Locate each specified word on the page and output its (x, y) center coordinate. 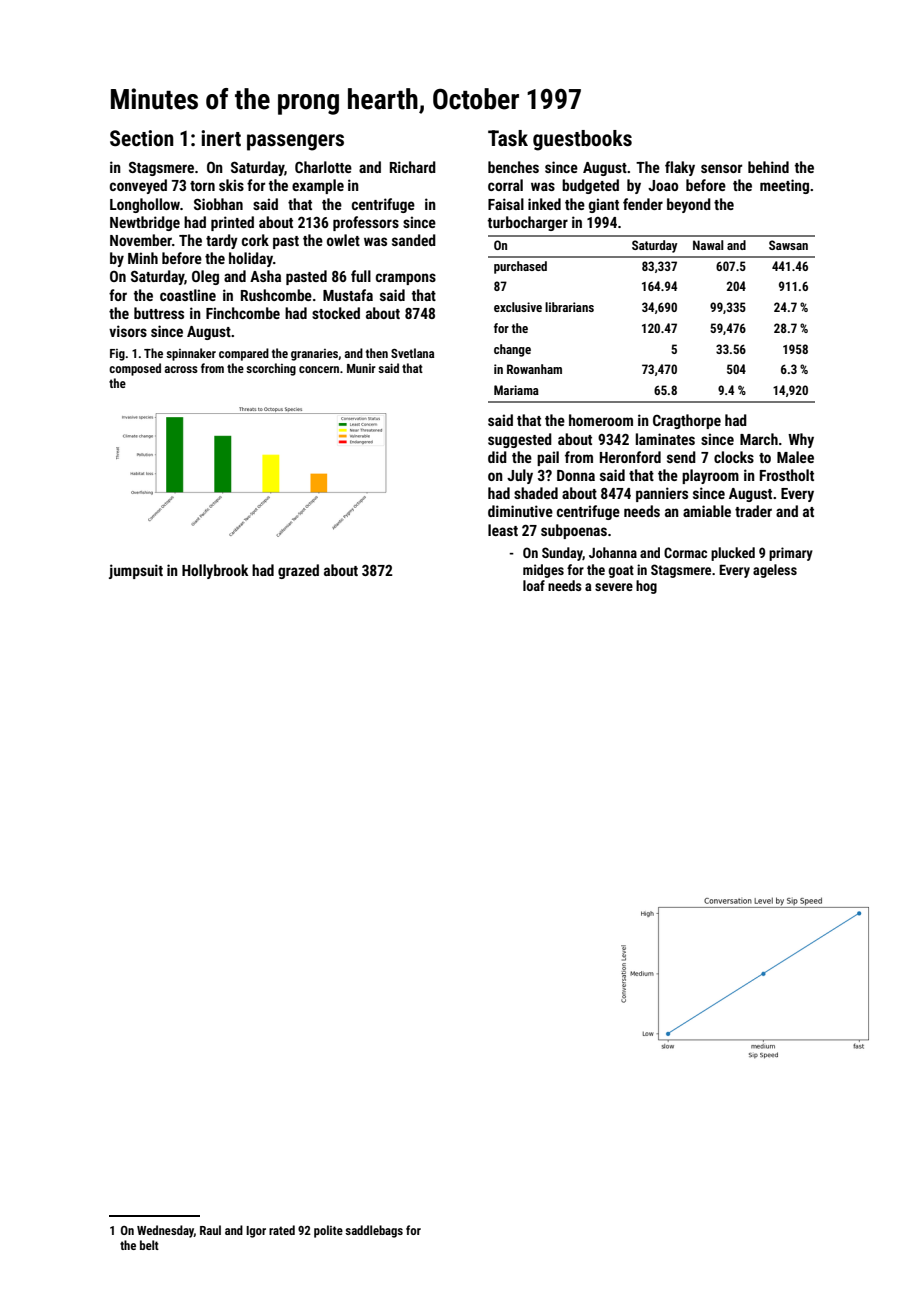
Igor (256, 1232)
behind (768, 167)
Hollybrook (215, 571)
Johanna (613, 552)
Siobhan (218, 204)
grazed (298, 571)
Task (508, 138)
